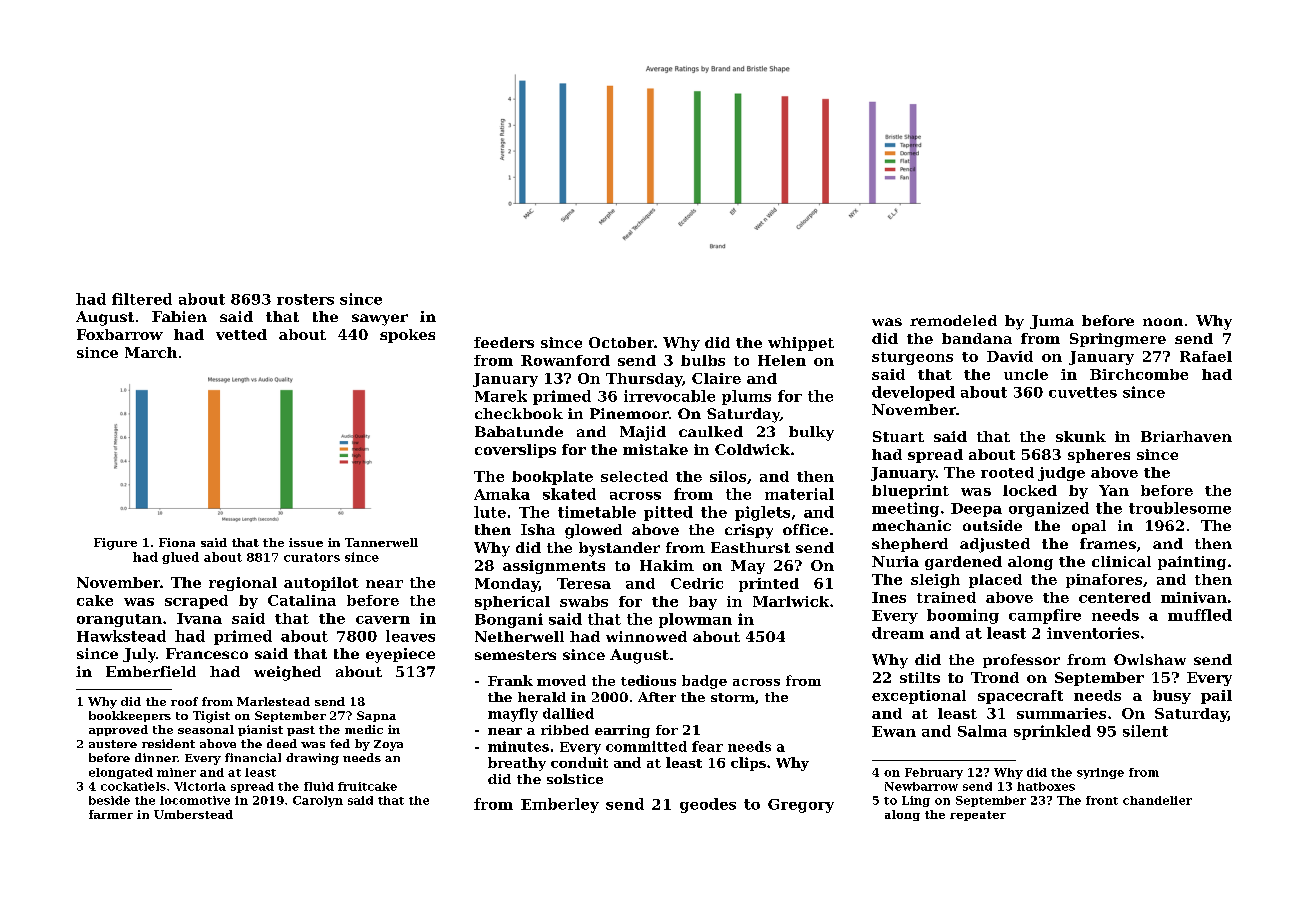  What do you see at coordinates (1150, 659) in the screenshot?
I see `Owlshaw` at bounding box center [1150, 659].
